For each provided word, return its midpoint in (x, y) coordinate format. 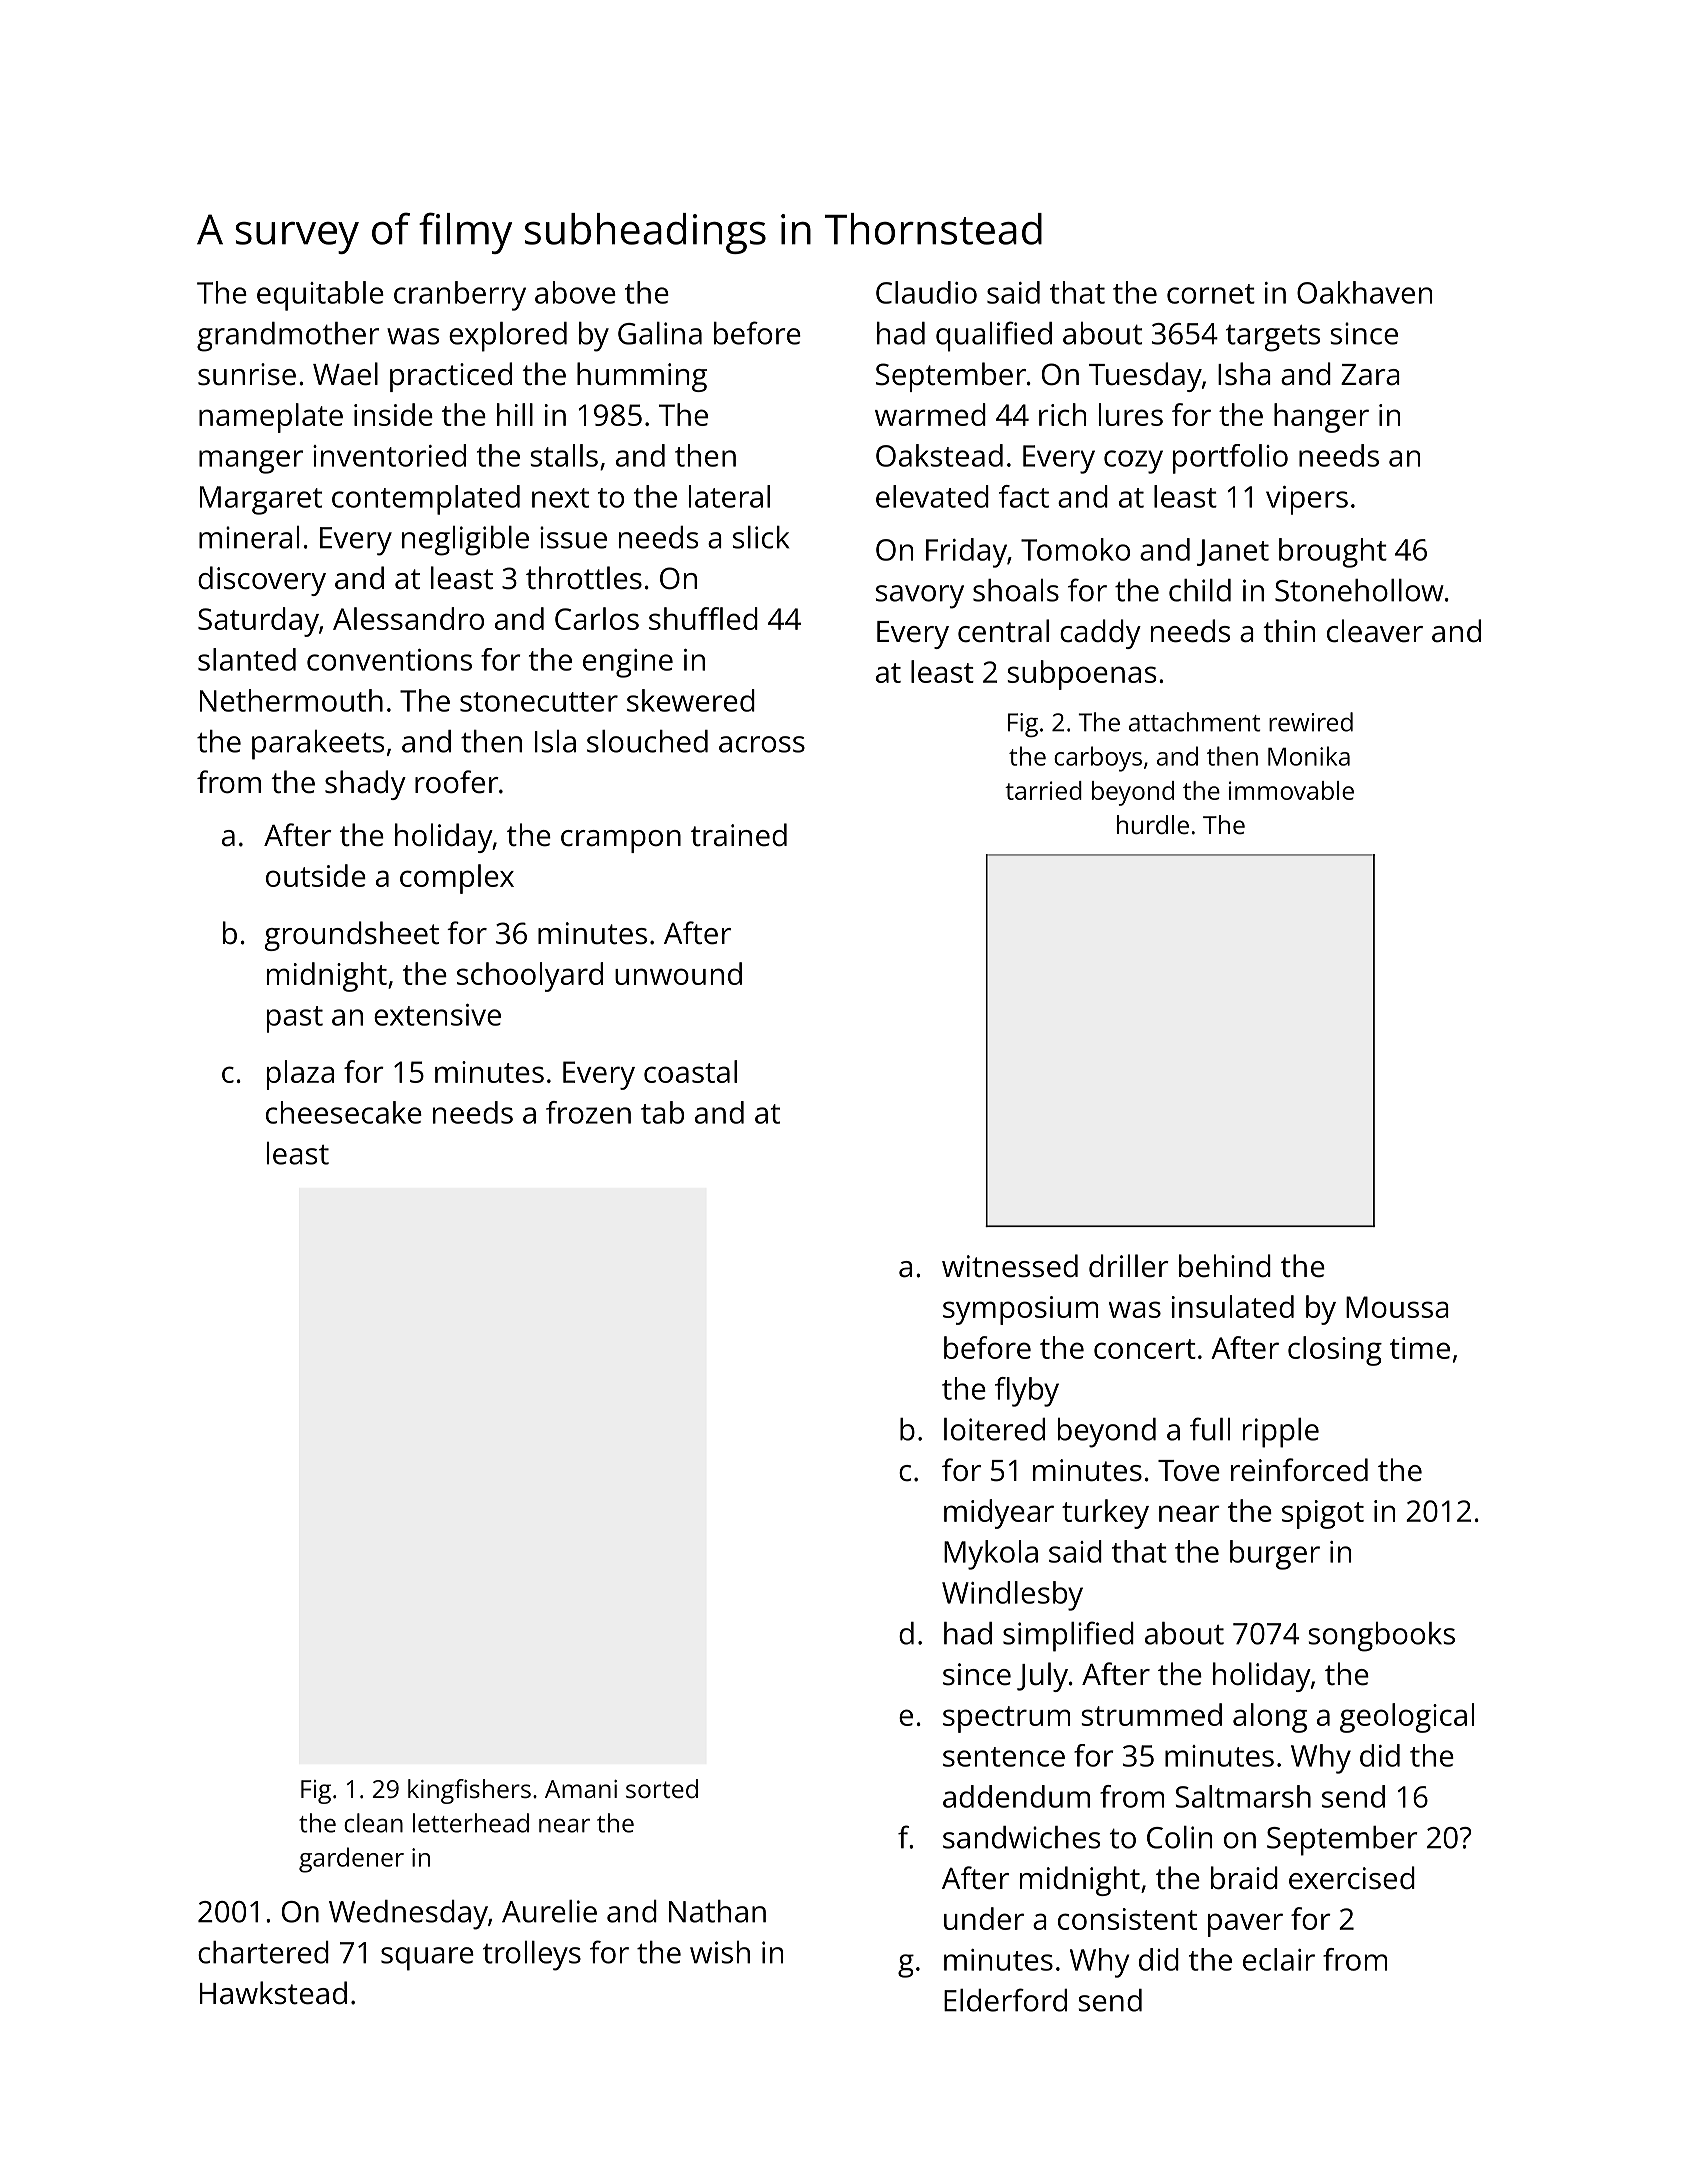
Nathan (717, 1911)
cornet (1211, 294)
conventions (389, 660)
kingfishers (469, 1791)
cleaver (1375, 631)
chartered (263, 1952)
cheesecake (344, 1112)
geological (1407, 1718)
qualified (994, 336)
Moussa (1397, 1307)
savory (920, 597)
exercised (1352, 1878)
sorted (662, 1788)
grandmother (288, 337)
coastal (690, 1071)
